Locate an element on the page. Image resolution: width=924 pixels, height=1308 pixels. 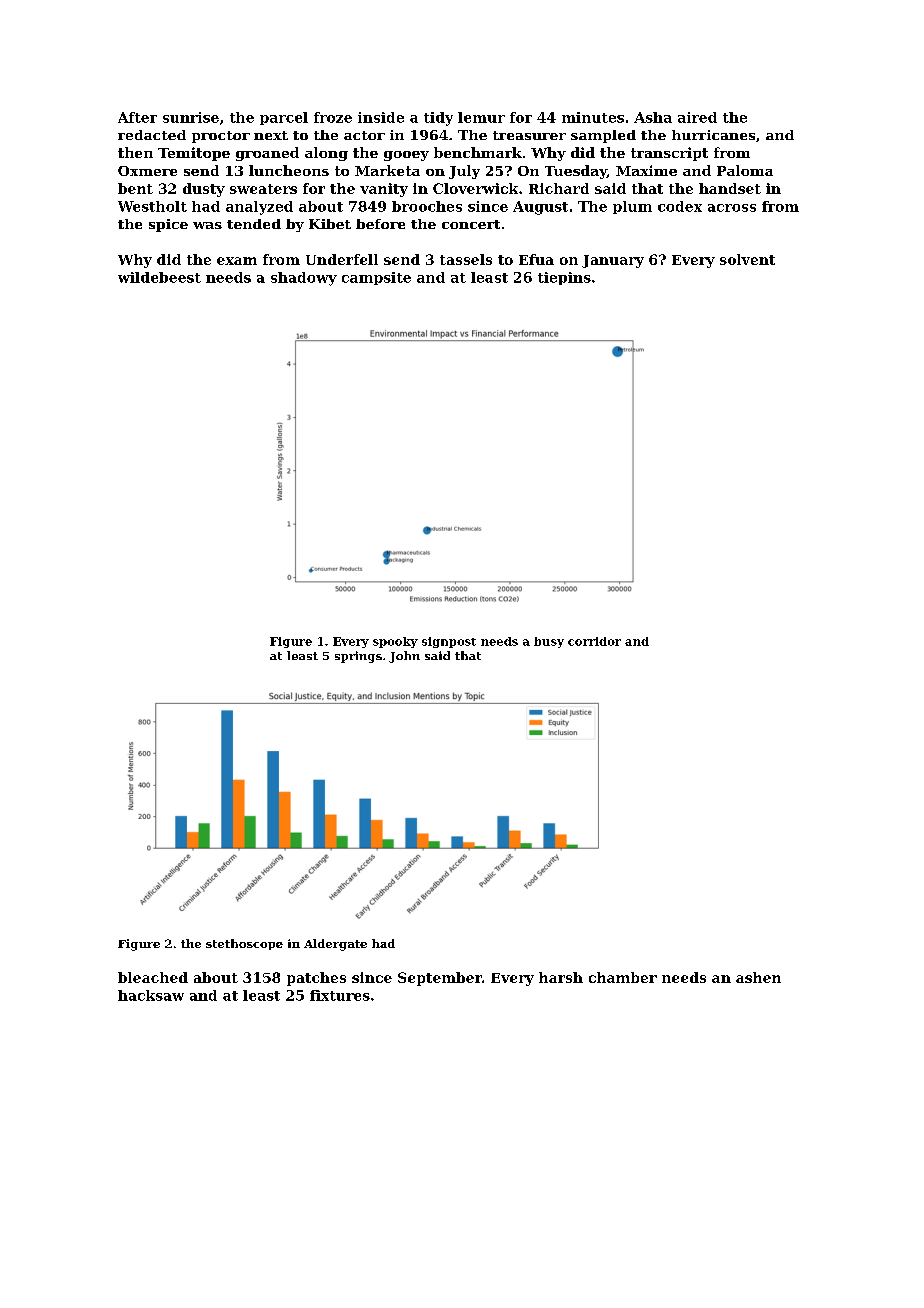
patches is located at coordinates (316, 979).
